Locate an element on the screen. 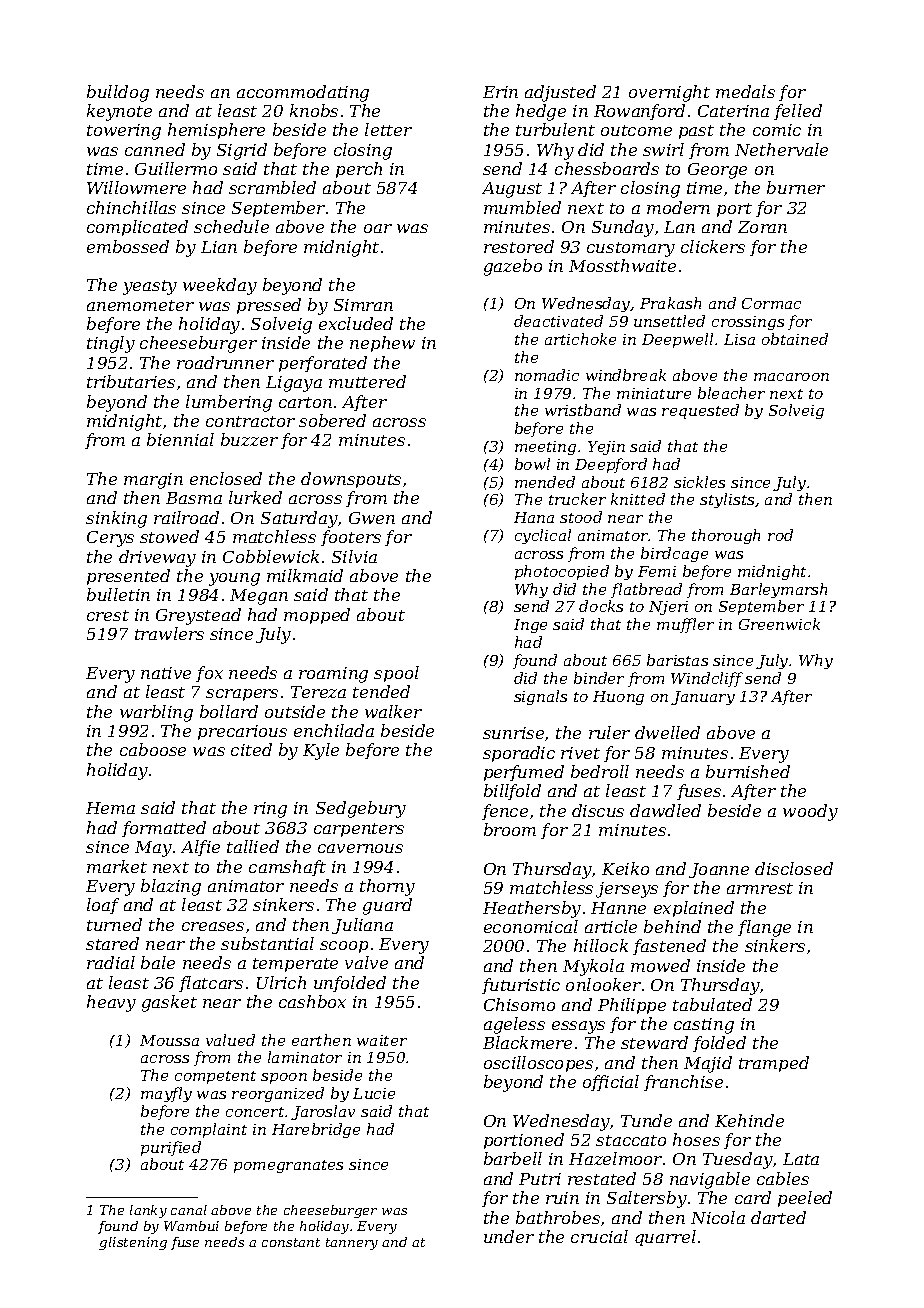  Silvia is located at coordinates (354, 556).
